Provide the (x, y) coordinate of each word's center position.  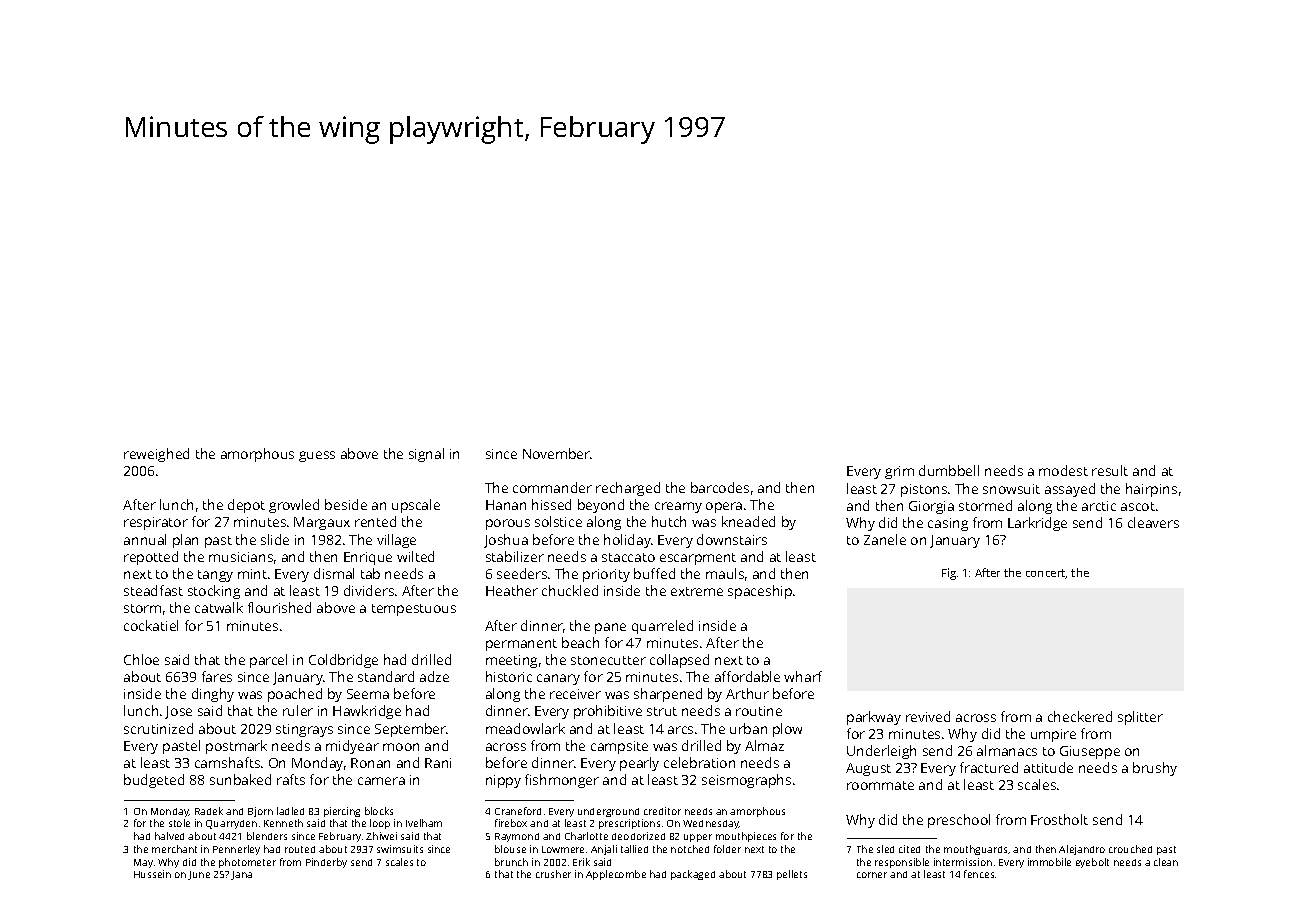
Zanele (885, 539)
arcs (680, 730)
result (1110, 470)
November (557, 453)
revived (928, 716)
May (143, 863)
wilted (415, 556)
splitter (1140, 718)
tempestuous (414, 610)
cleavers (1153, 522)
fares (217, 676)
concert (1046, 574)
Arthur (747, 693)
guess (317, 456)
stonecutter (608, 660)
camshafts (227, 762)
